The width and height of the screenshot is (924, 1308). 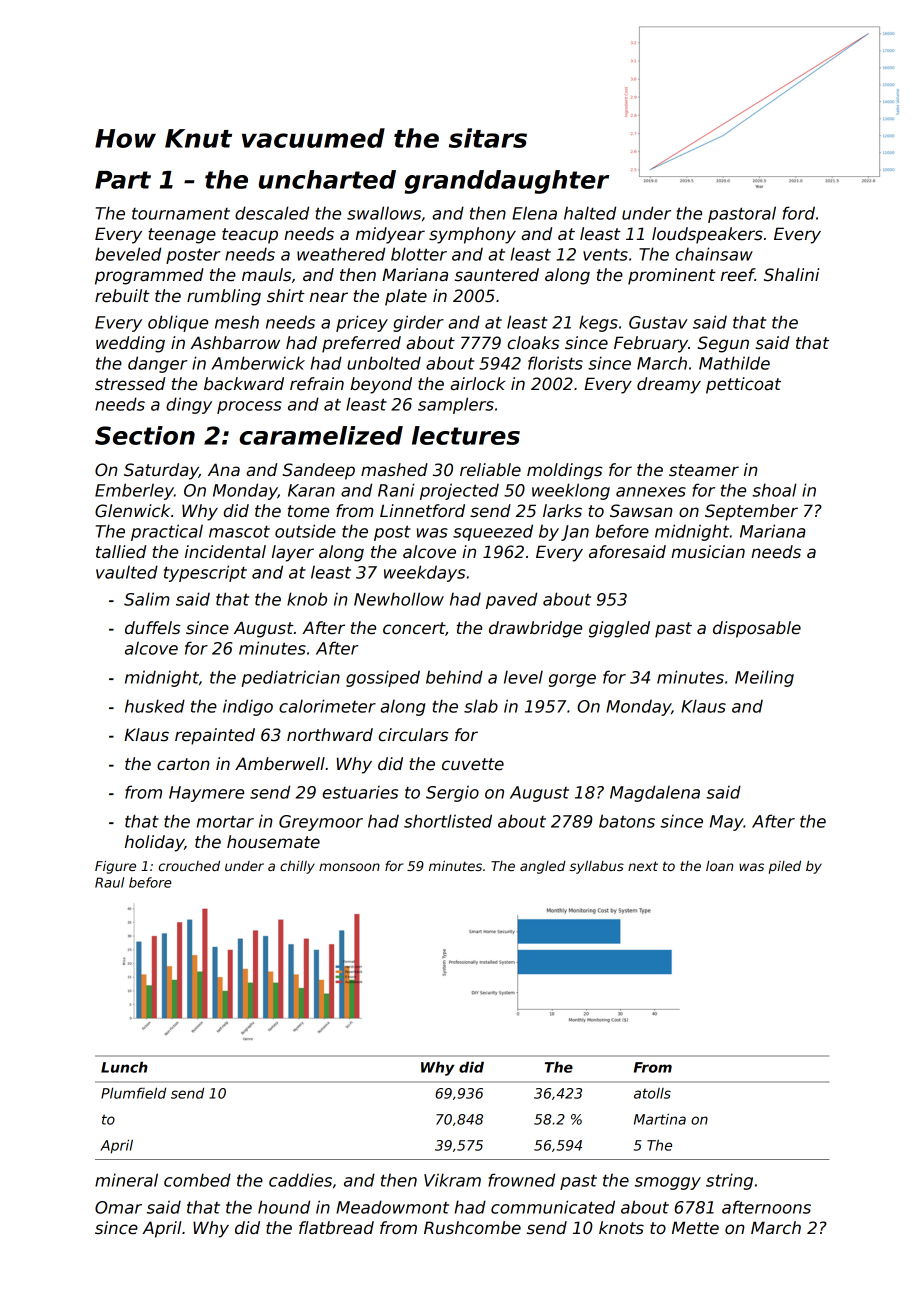 I want to click on Omar, so click(x=118, y=1207).
